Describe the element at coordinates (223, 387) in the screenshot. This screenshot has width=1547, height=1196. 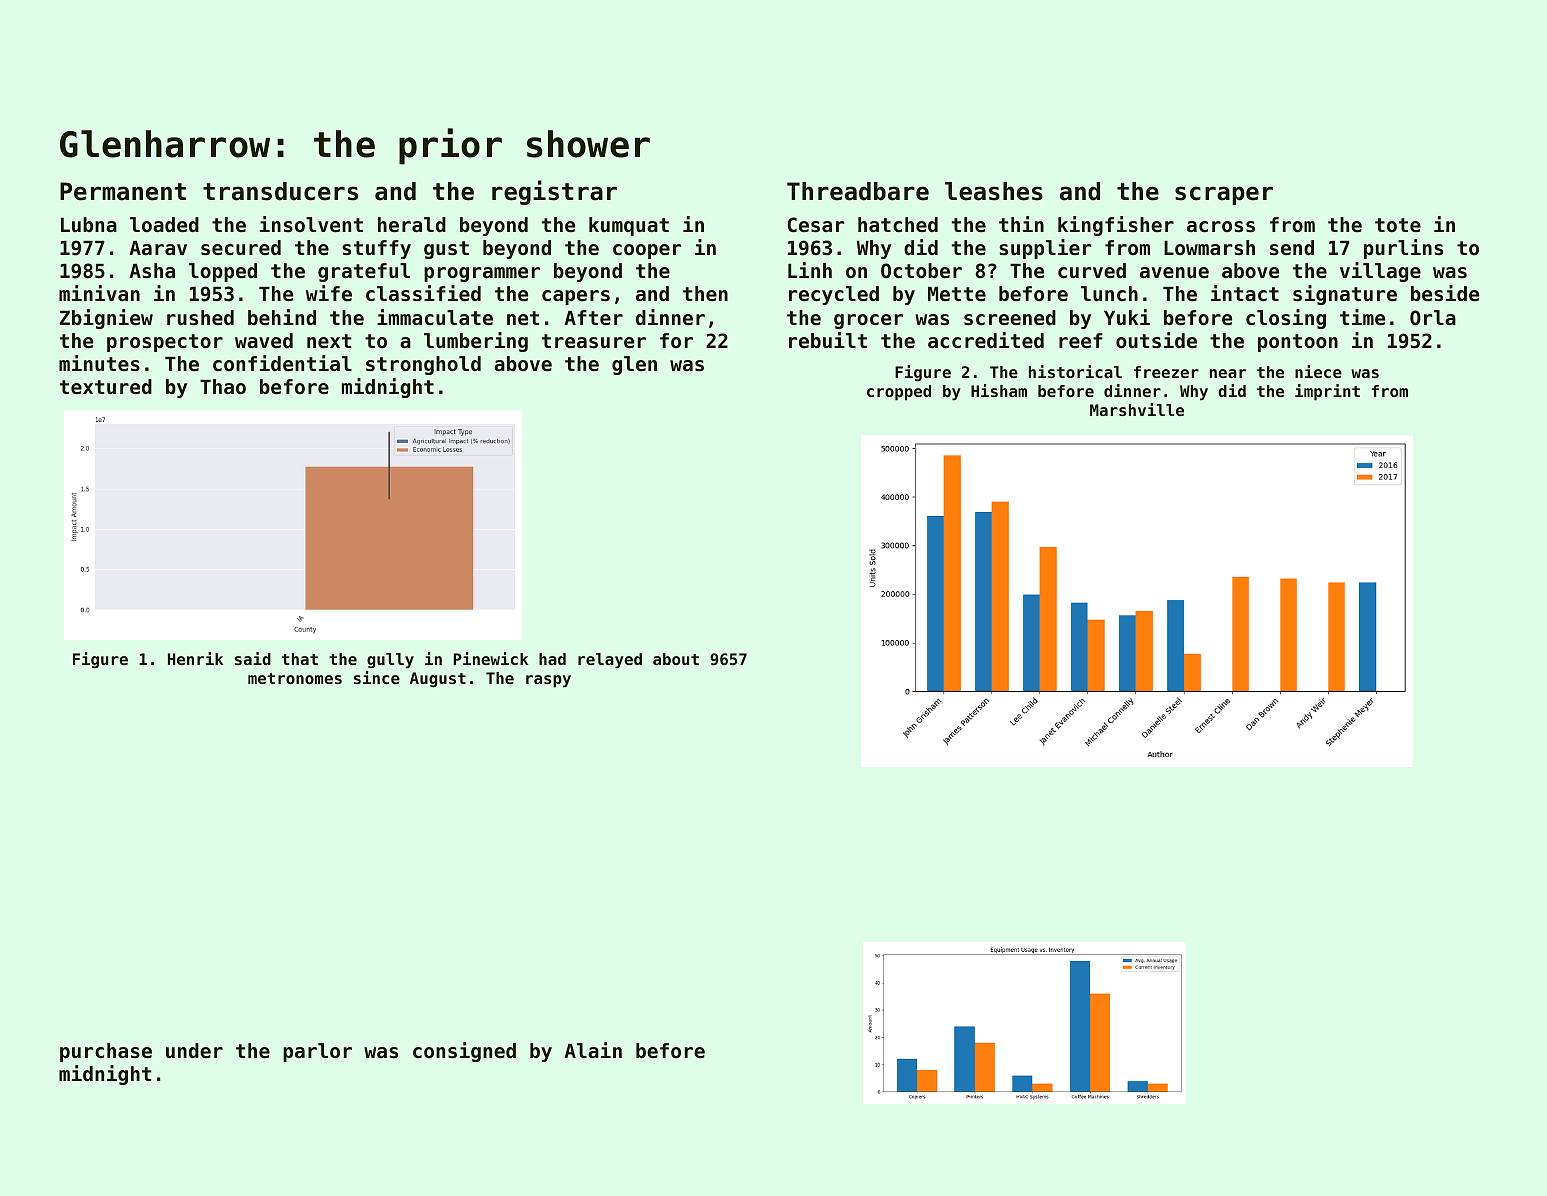
I see `Thao` at that location.
